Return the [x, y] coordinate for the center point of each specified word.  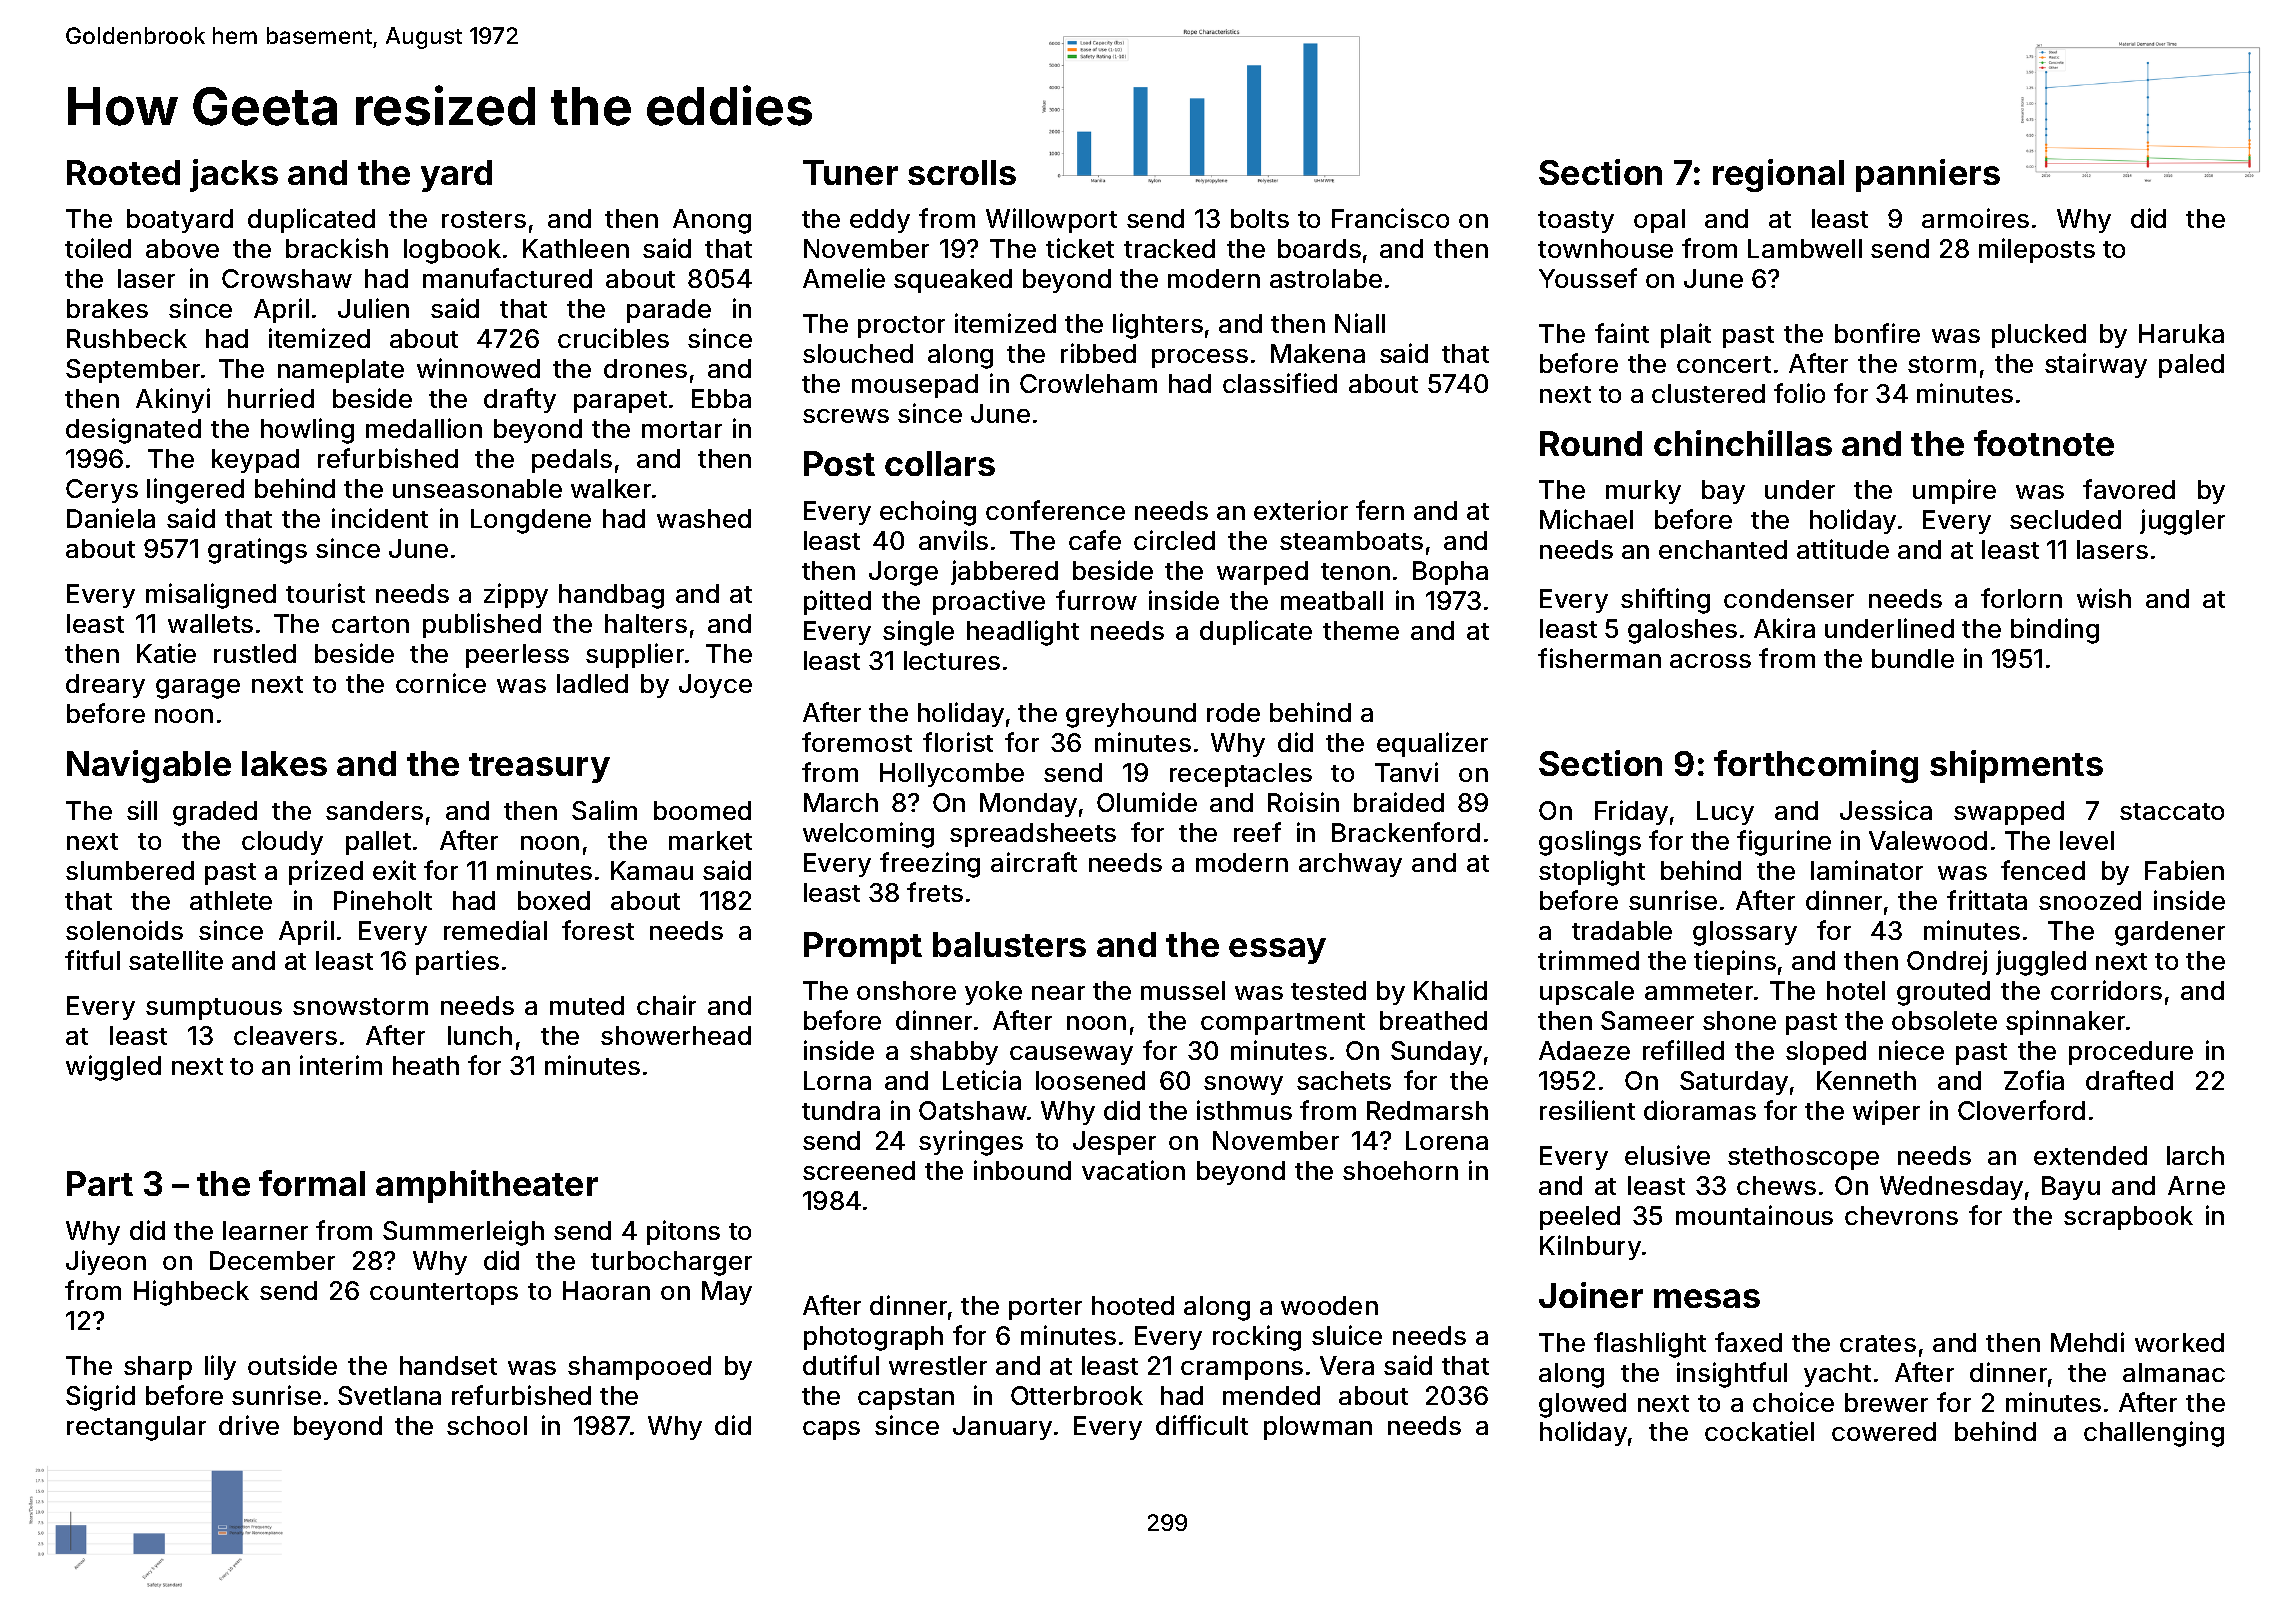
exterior [1301, 510]
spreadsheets [1033, 835]
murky [1643, 492]
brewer [1886, 1402]
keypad [255, 461]
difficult [1202, 1425]
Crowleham [1088, 383]
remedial [495, 930]
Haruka [2181, 333]
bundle [1913, 658]
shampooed [639, 1368]
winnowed [478, 368]
